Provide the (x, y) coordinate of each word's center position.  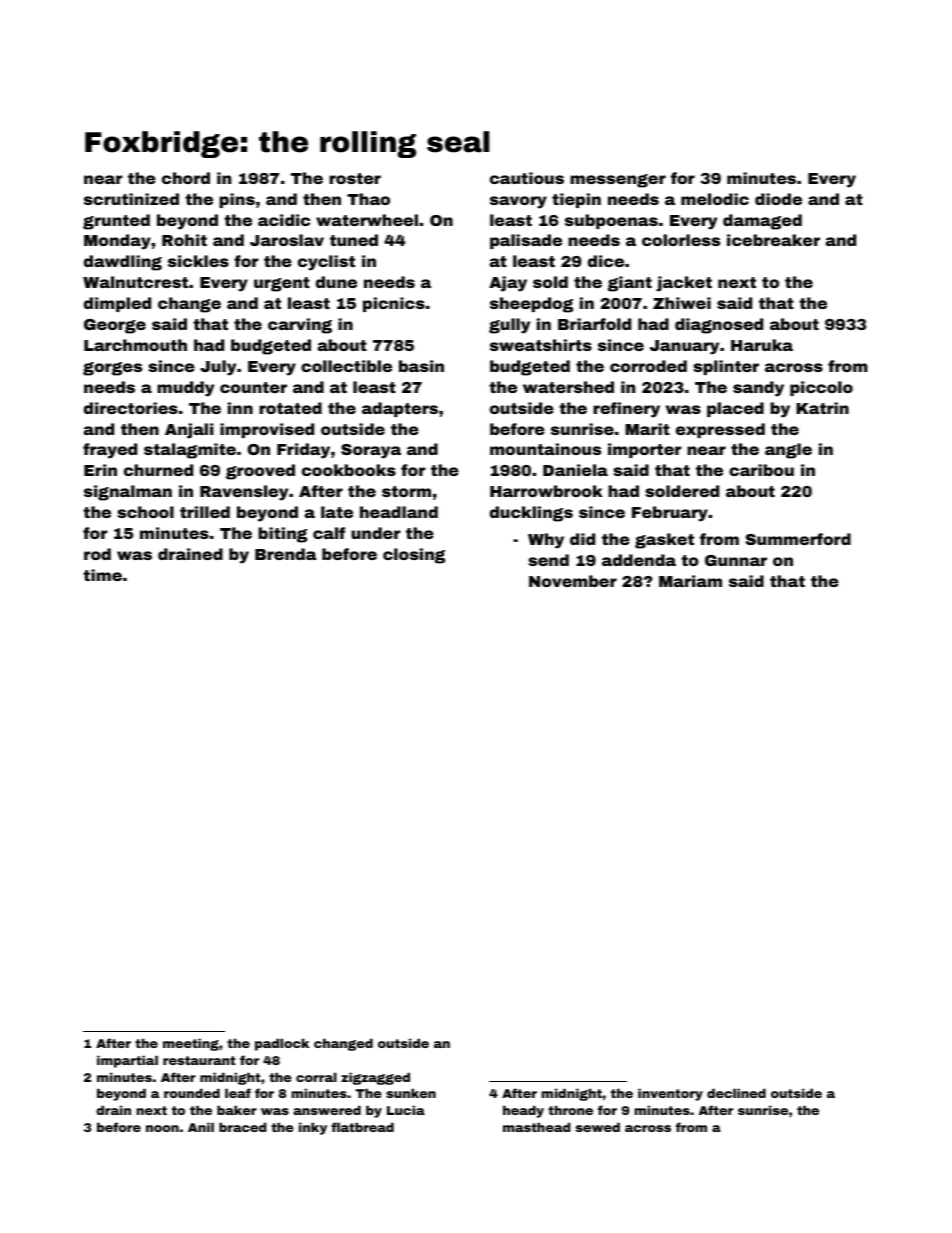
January (684, 347)
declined (736, 1093)
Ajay (508, 284)
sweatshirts (541, 345)
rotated (290, 408)
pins (237, 200)
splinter (726, 367)
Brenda (286, 554)
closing (414, 556)
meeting (191, 1044)
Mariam (690, 581)
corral (316, 1077)
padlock (282, 1044)
